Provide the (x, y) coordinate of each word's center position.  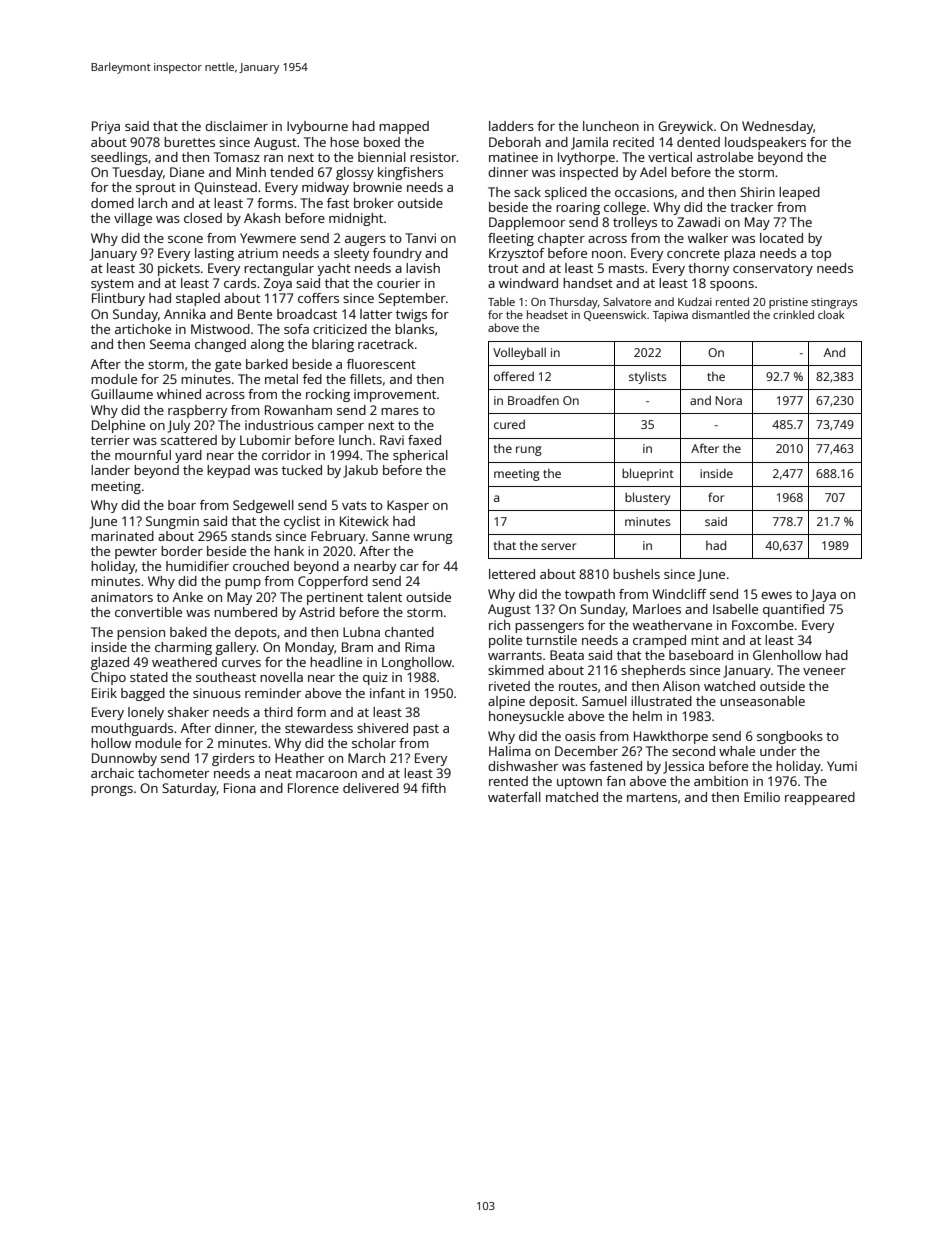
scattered (189, 440)
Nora (729, 400)
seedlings (119, 158)
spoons (732, 286)
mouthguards (132, 729)
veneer (824, 671)
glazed (110, 663)
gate (228, 366)
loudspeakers (765, 143)
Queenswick (615, 315)
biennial (382, 157)
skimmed (516, 670)
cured (509, 424)
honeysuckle (526, 717)
